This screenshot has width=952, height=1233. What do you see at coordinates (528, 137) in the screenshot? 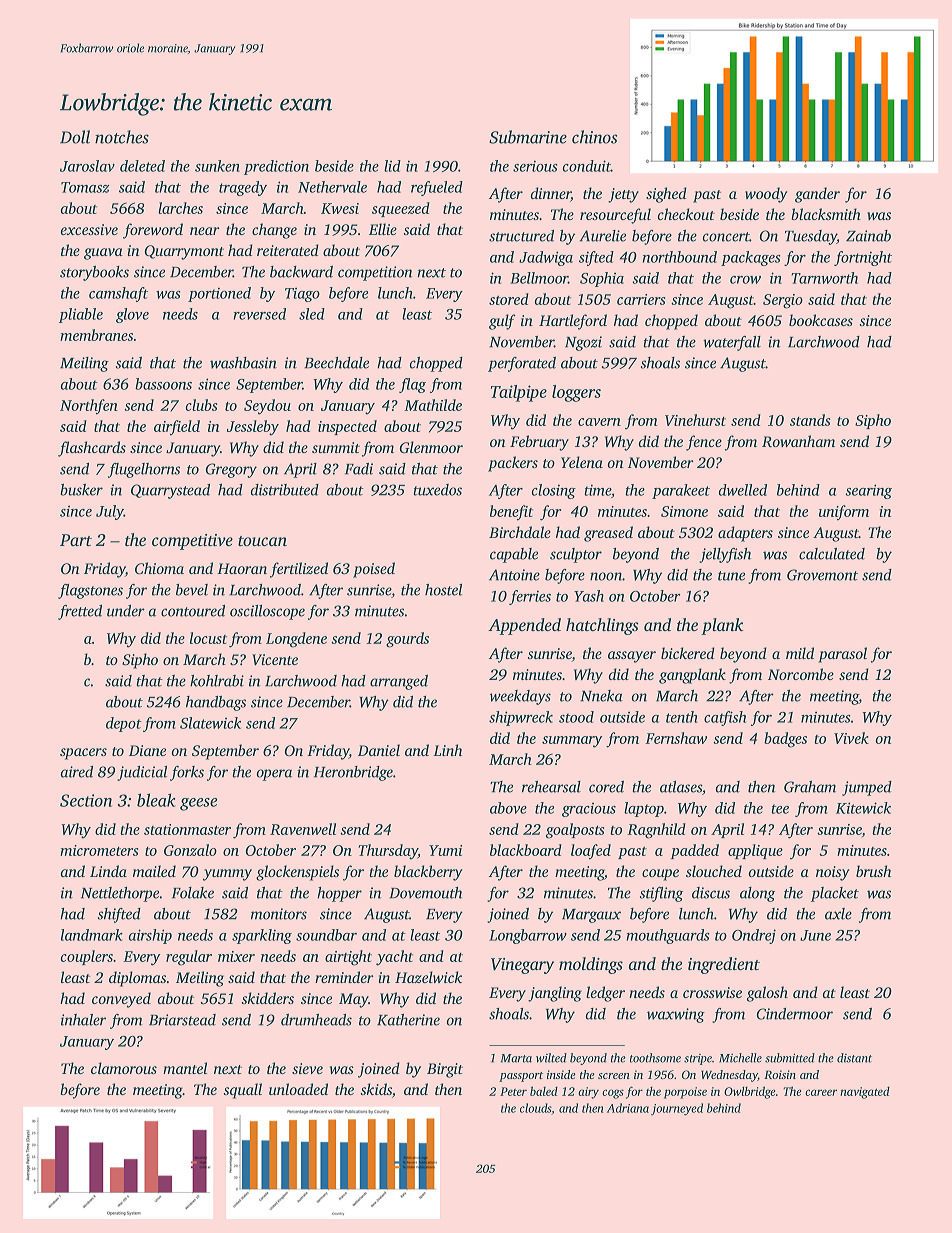
I see `Submarine` at bounding box center [528, 137].
